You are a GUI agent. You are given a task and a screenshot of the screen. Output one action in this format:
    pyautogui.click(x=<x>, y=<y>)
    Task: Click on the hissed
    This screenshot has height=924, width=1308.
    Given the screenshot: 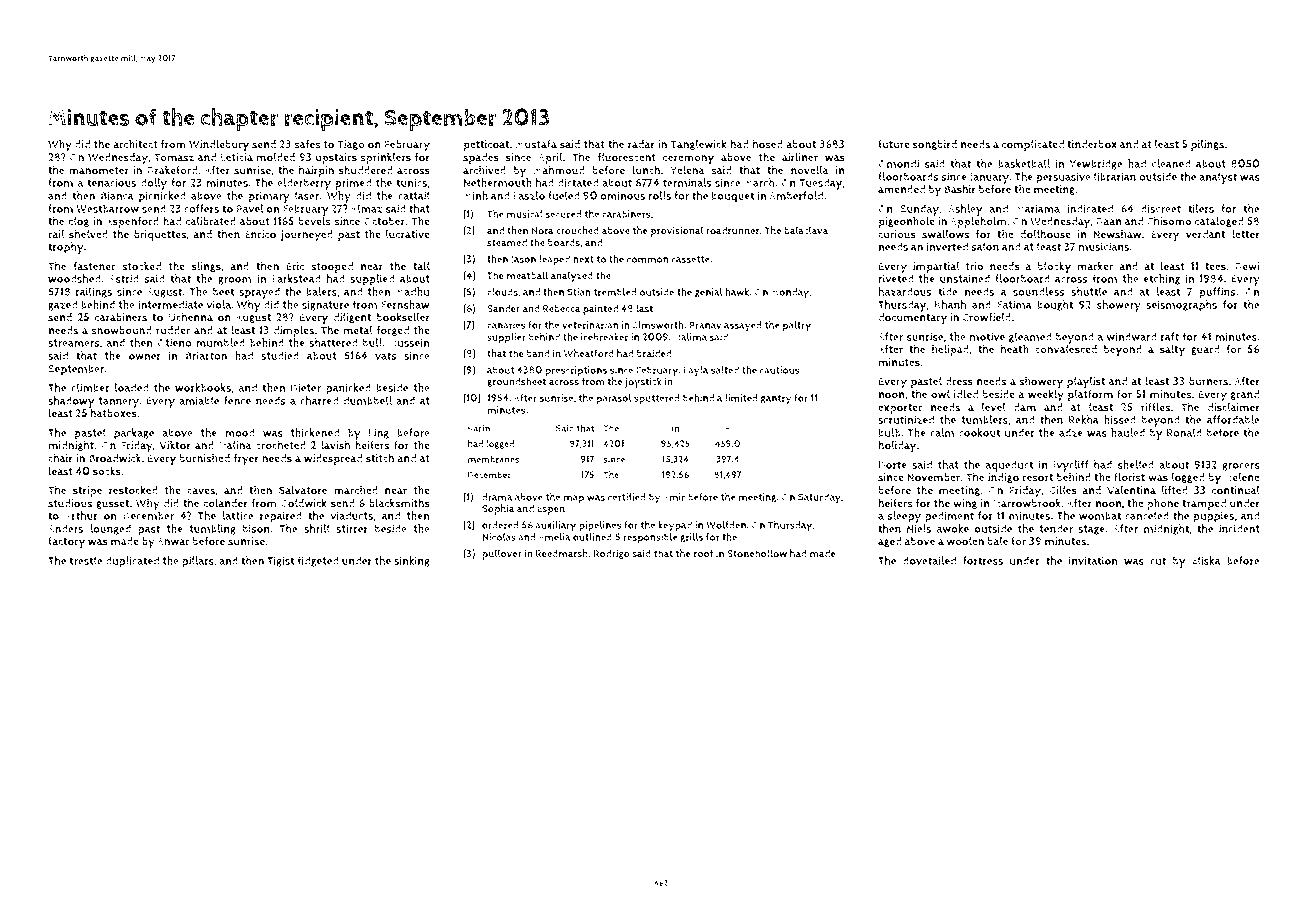 What is the action you would take?
    pyautogui.click(x=1120, y=419)
